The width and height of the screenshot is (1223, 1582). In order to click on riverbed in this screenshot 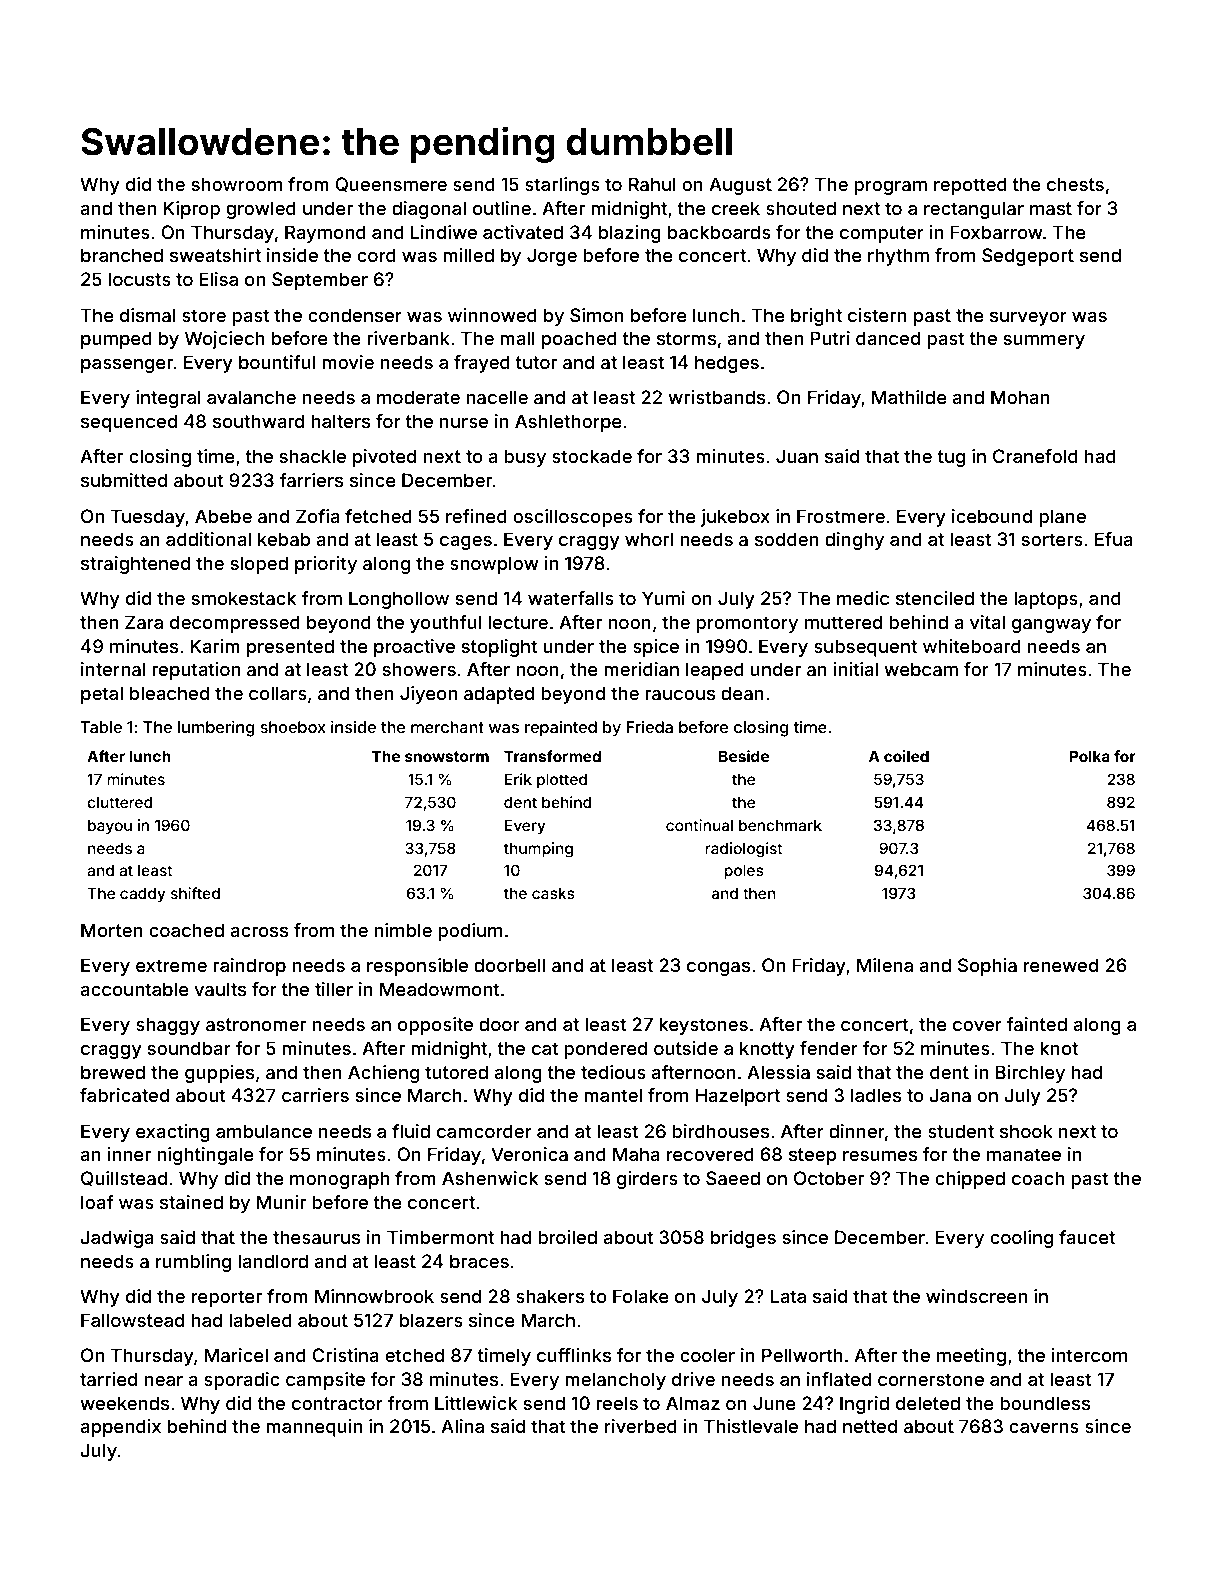, I will do `click(641, 1426)`.
